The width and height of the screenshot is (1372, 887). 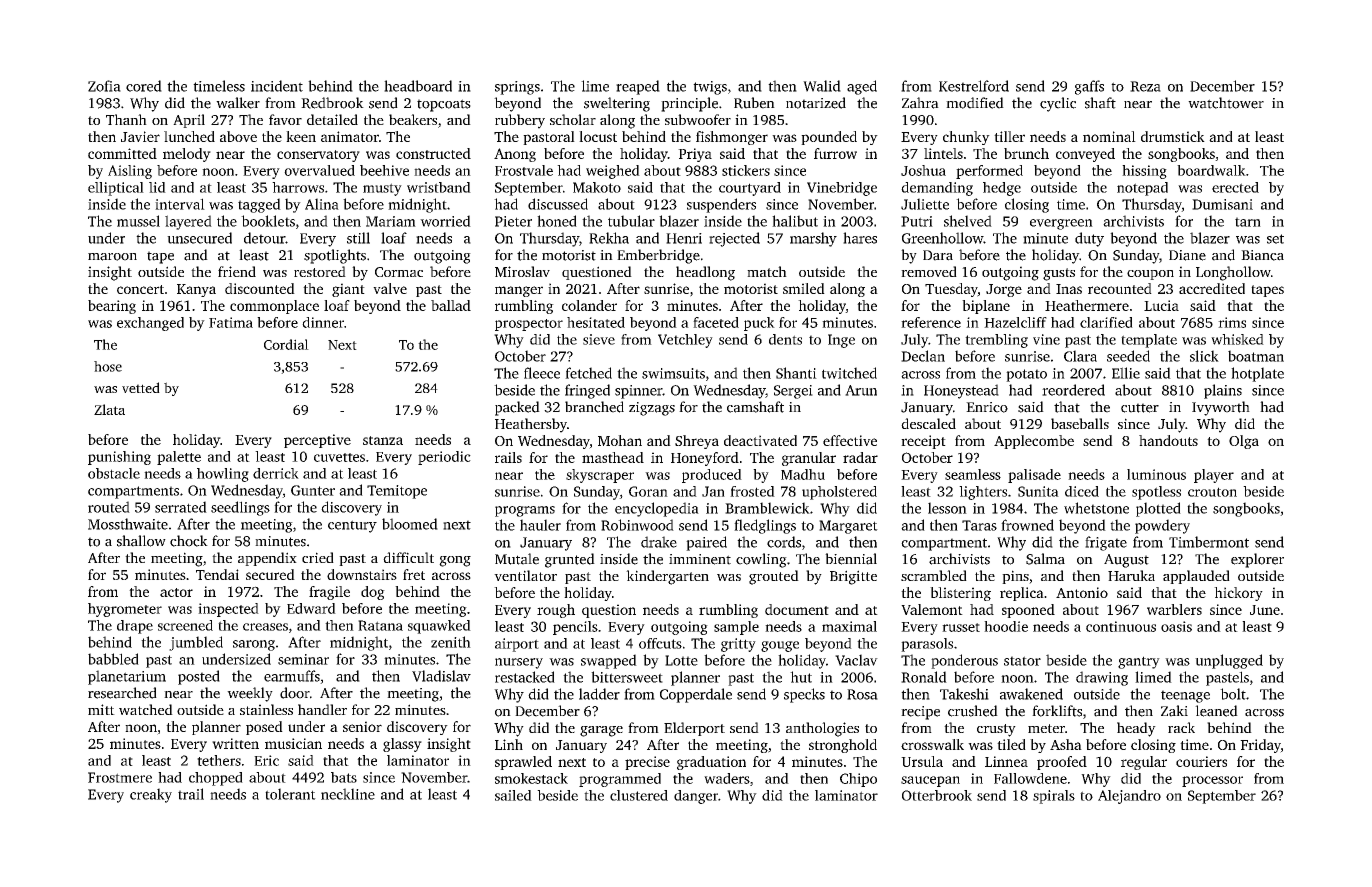 What do you see at coordinates (929, 271) in the screenshot?
I see `removed` at bounding box center [929, 271].
